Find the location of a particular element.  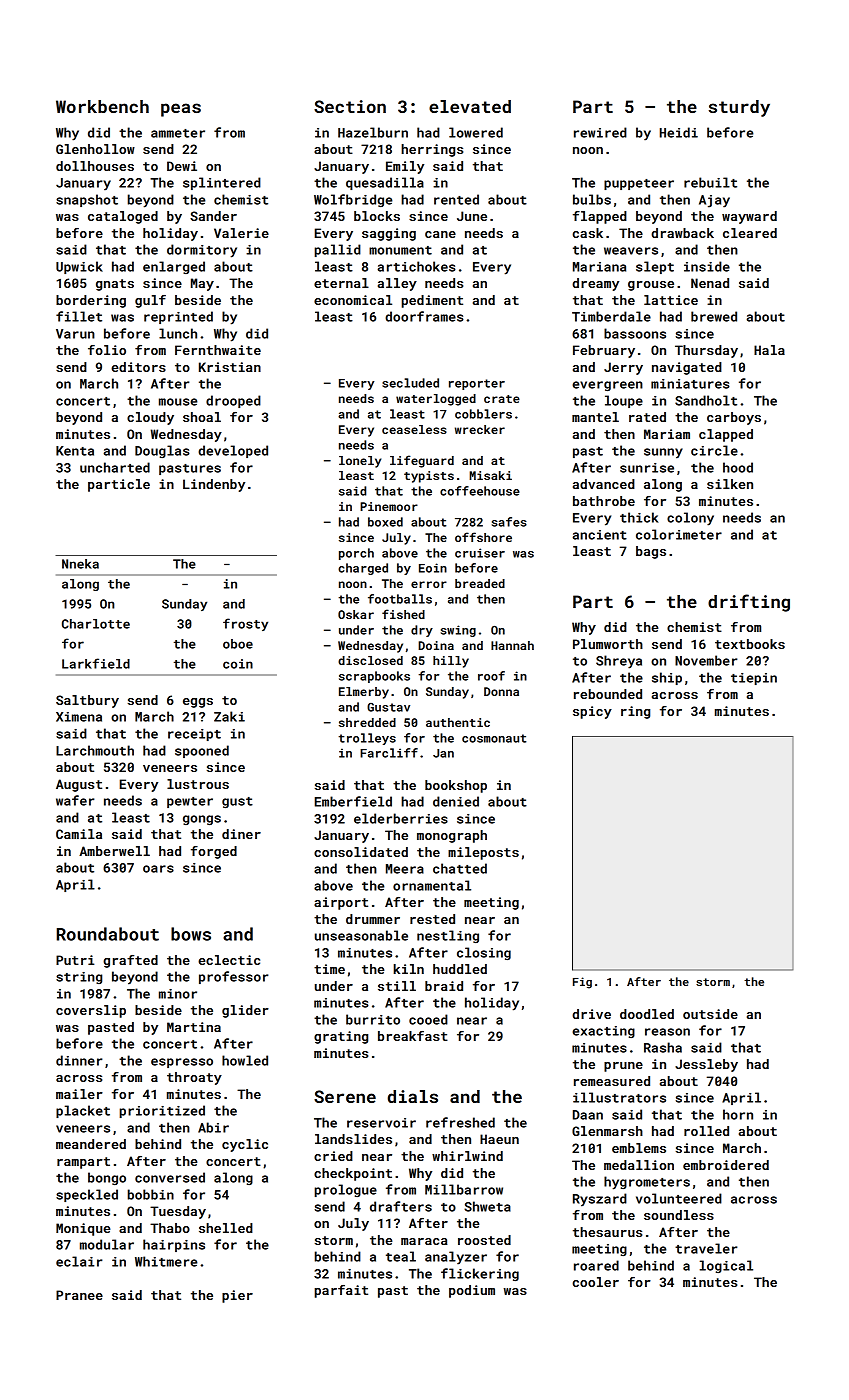

bongo is located at coordinates (107, 1178).
